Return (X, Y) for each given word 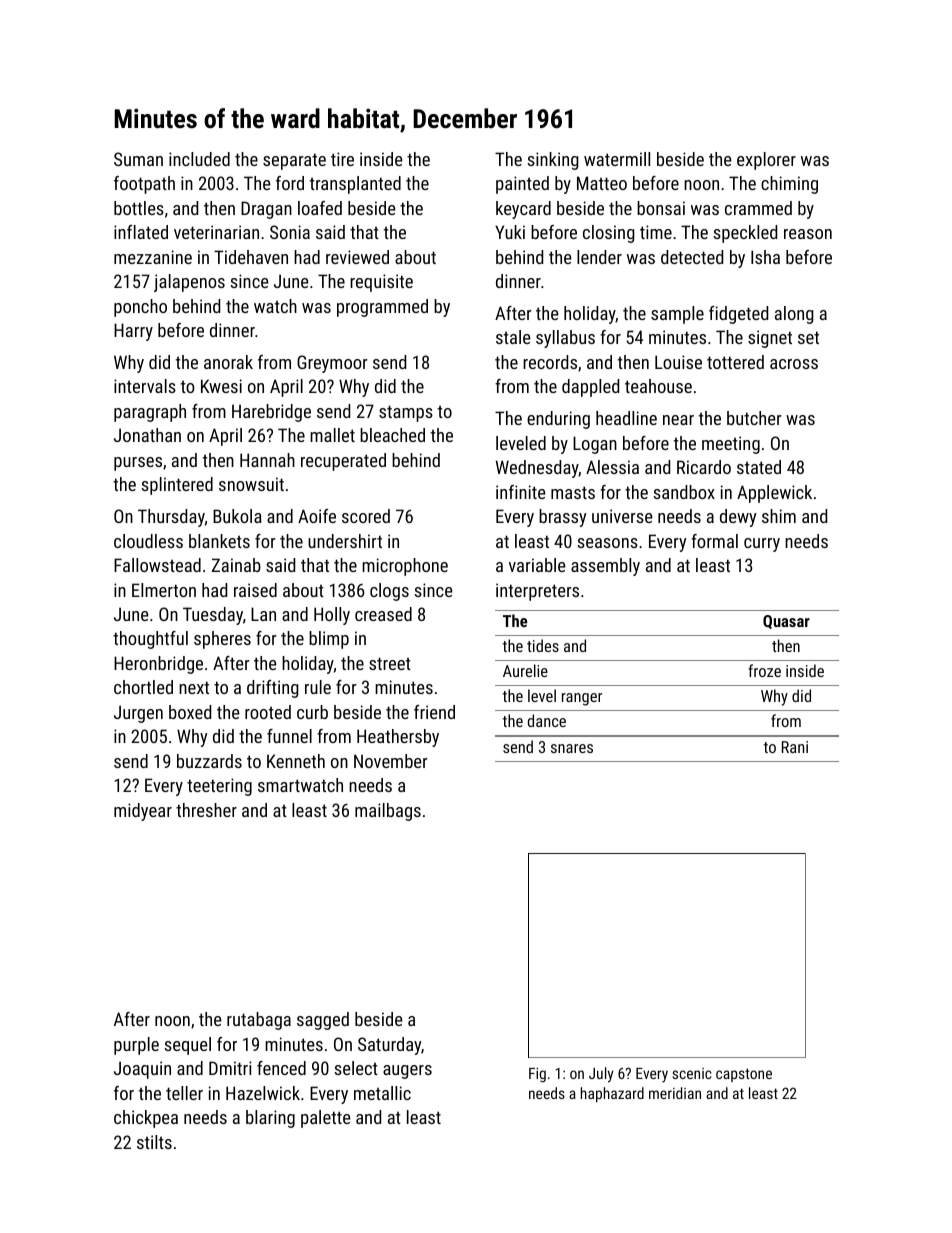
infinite (521, 492)
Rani (795, 747)
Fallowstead (157, 565)
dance (547, 720)
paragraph (150, 413)
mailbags (388, 812)
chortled (143, 687)
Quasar (786, 622)
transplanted (355, 185)
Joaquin (142, 1070)
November (391, 761)
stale (513, 337)
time (656, 232)
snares (572, 748)
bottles (139, 208)
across (794, 364)
